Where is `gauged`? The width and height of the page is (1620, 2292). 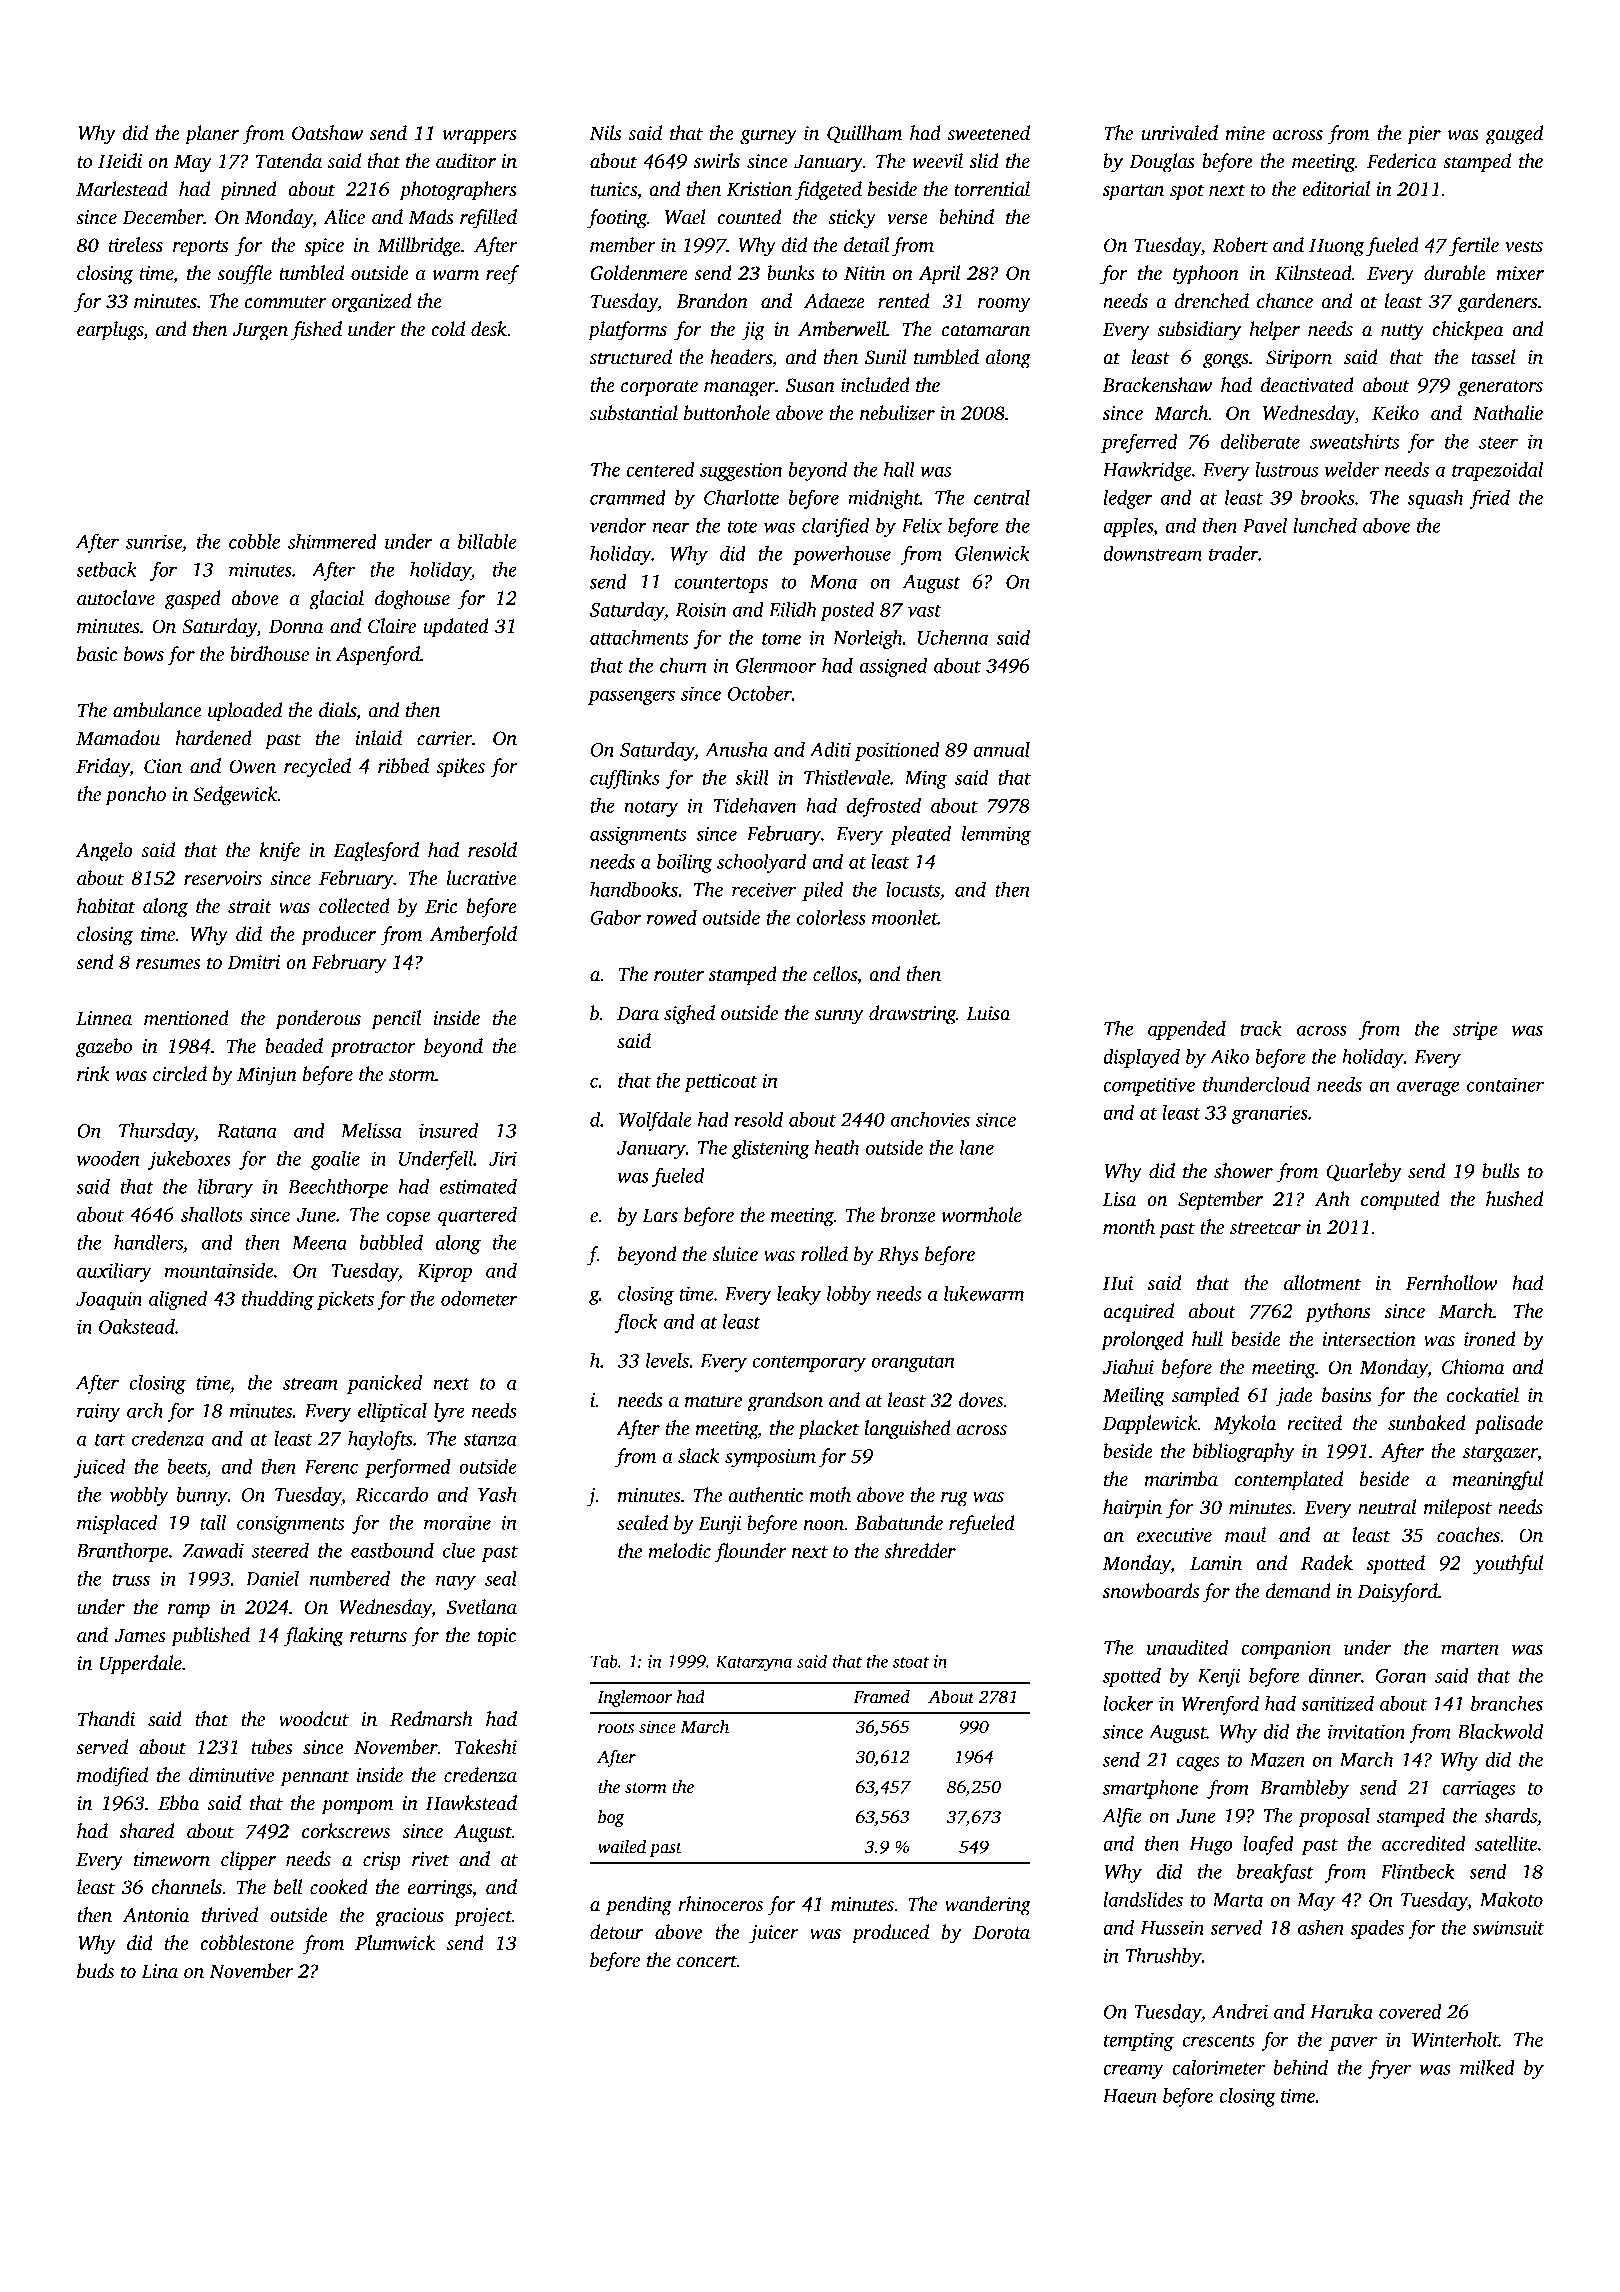 gauged is located at coordinates (1514, 135).
